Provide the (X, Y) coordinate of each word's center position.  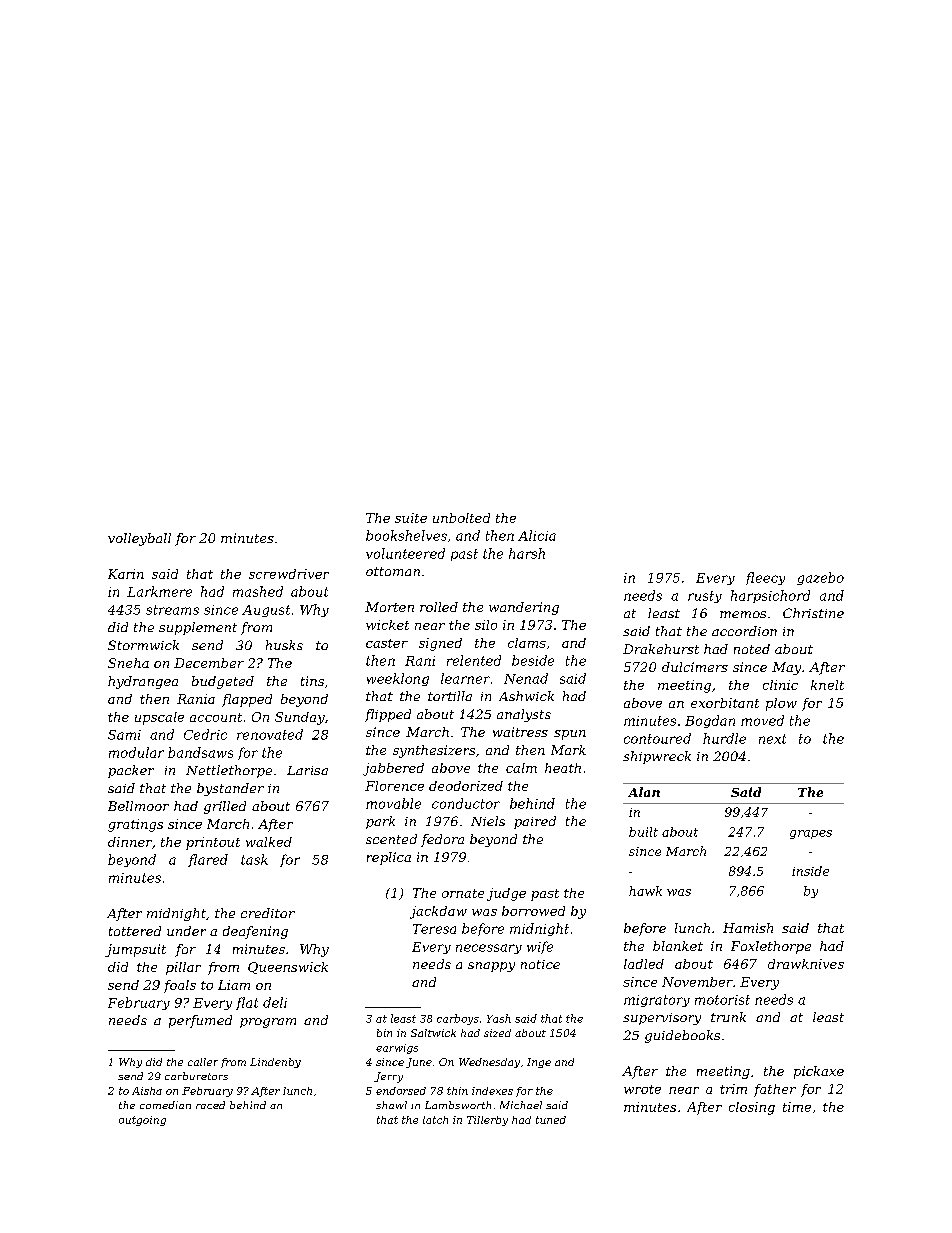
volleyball (139, 539)
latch (435, 1120)
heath (563, 768)
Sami (124, 735)
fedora (442, 840)
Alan (644, 792)
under (186, 931)
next (772, 739)
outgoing (142, 1121)
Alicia (537, 535)
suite (411, 518)
